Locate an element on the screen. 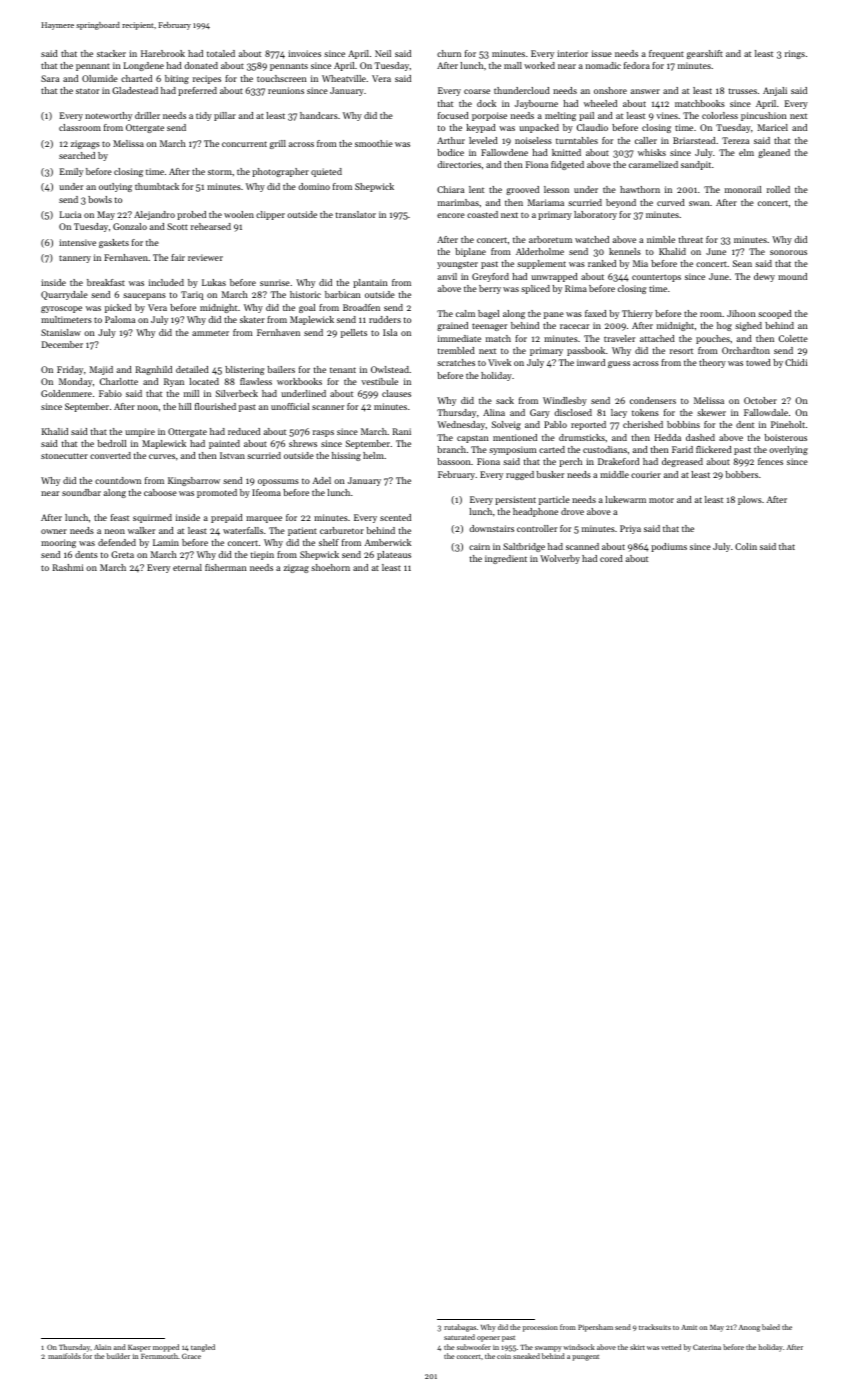 Image resolution: width=849 pixels, height=1400 pixels. ingredient is located at coordinates (506, 559).
